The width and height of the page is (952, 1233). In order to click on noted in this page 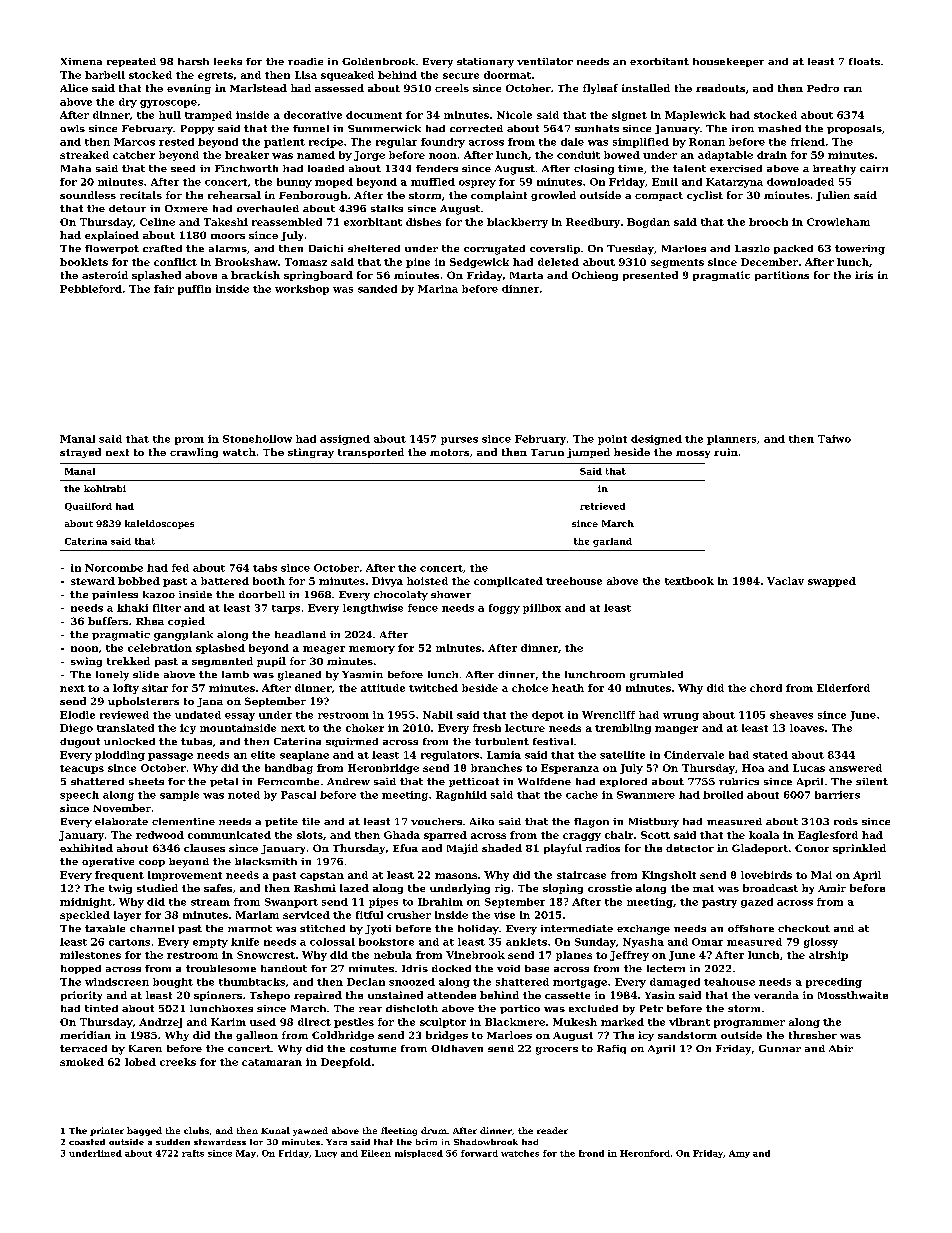, I will do `click(244, 795)`.
